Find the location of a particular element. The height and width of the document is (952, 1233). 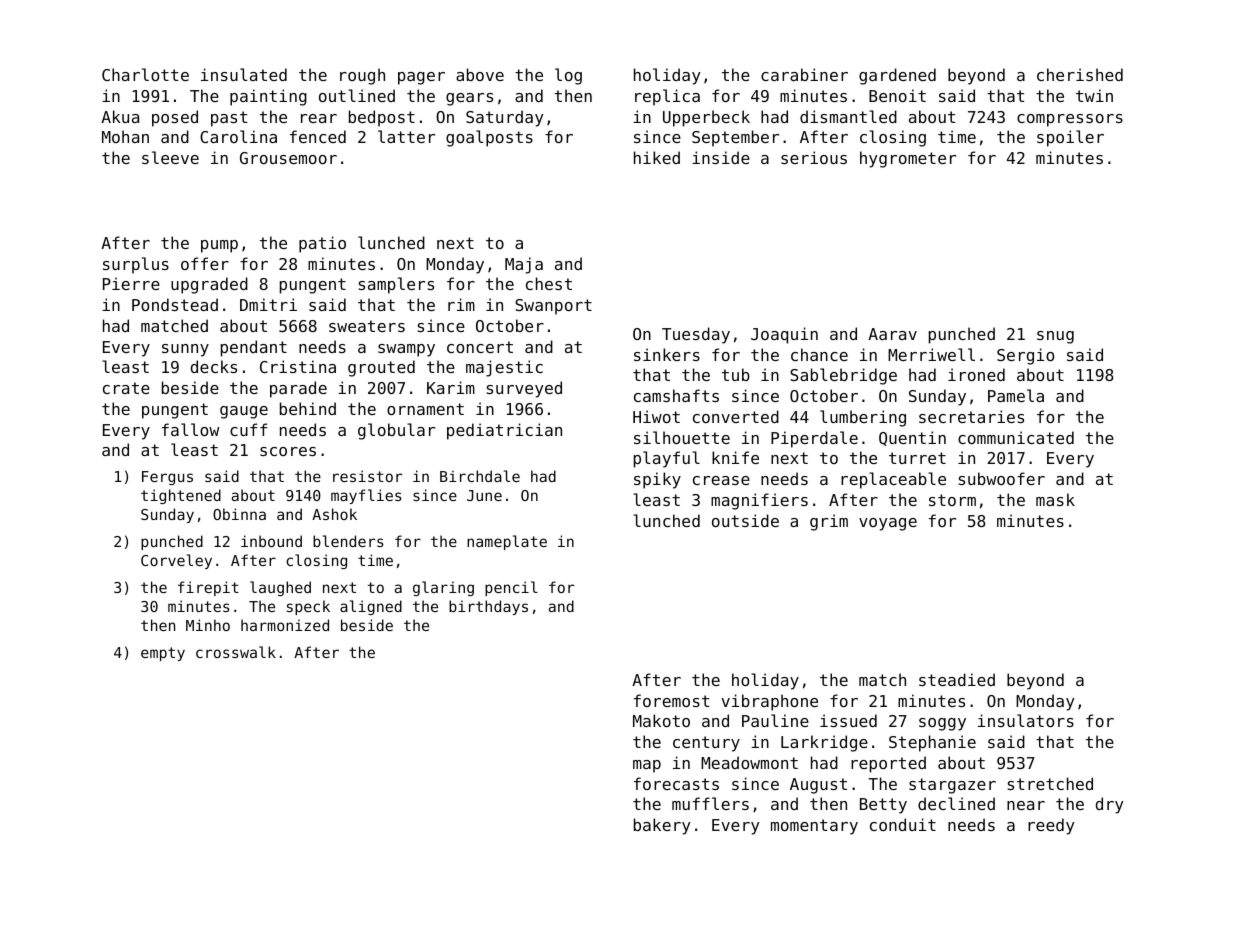

spiky is located at coordinates (657, 480).
